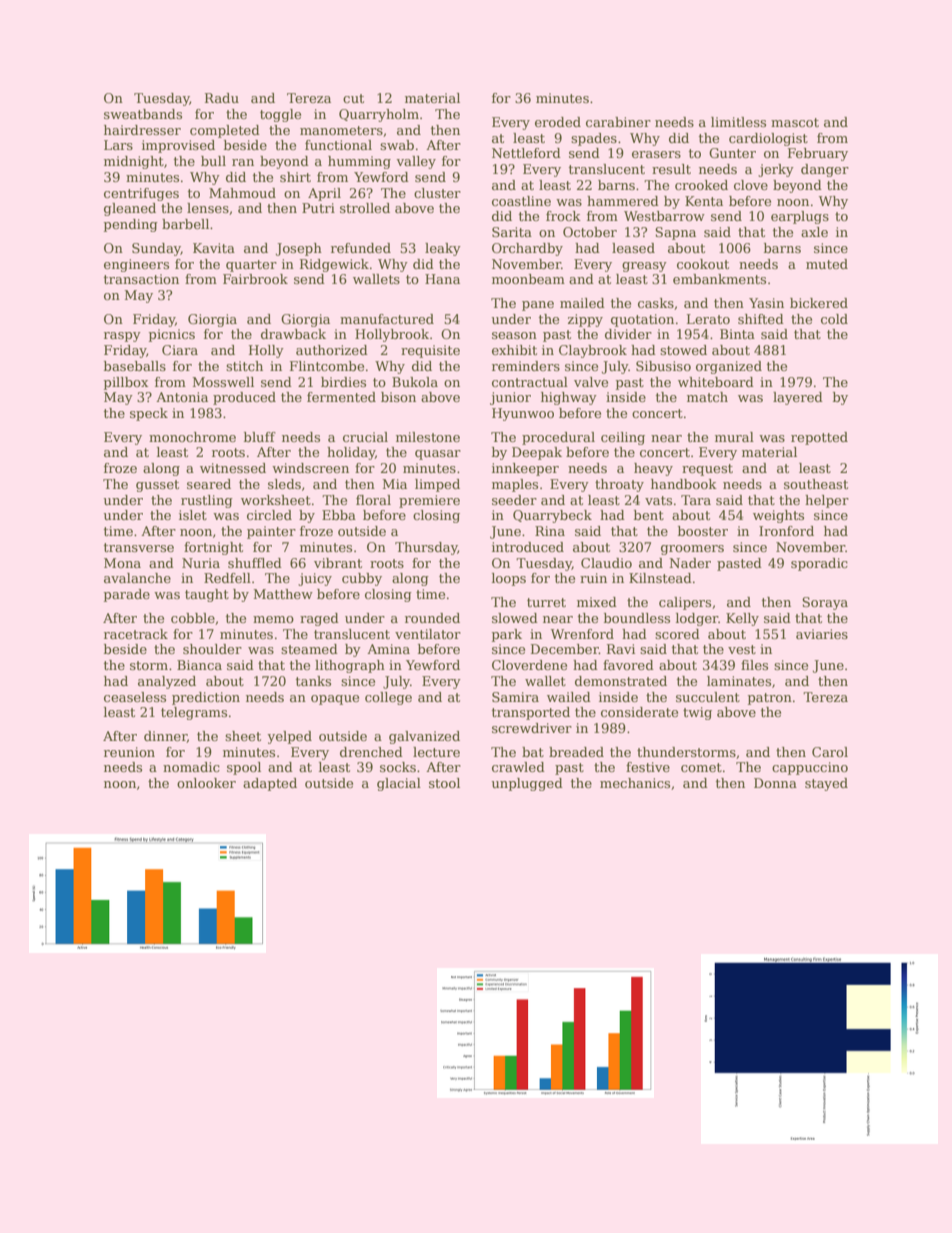 The image size is (952, 1233). What do you see at coordinates (514, 350) in the image?
I see `exhibit` at bounding box center [514, 350].
